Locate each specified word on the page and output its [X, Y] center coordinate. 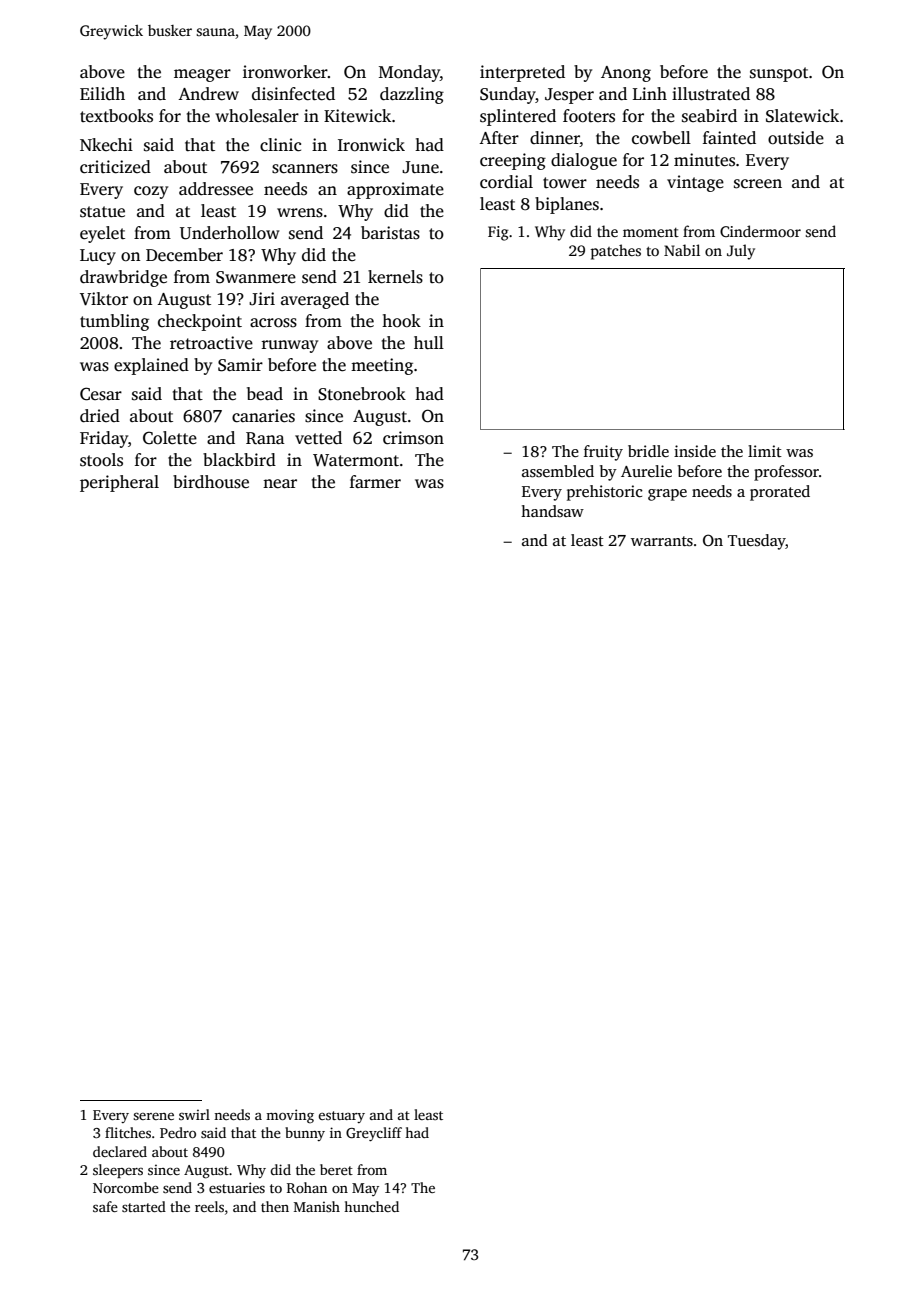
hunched [371, 1206]
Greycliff [374, 1134]
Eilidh [102, 93]
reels [209, 1206]
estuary [341, 1117]
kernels [395, 277]
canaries [263, 416]
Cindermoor [760, 231]
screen [758, 184]
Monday [409, 73]
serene [153, 1116]
